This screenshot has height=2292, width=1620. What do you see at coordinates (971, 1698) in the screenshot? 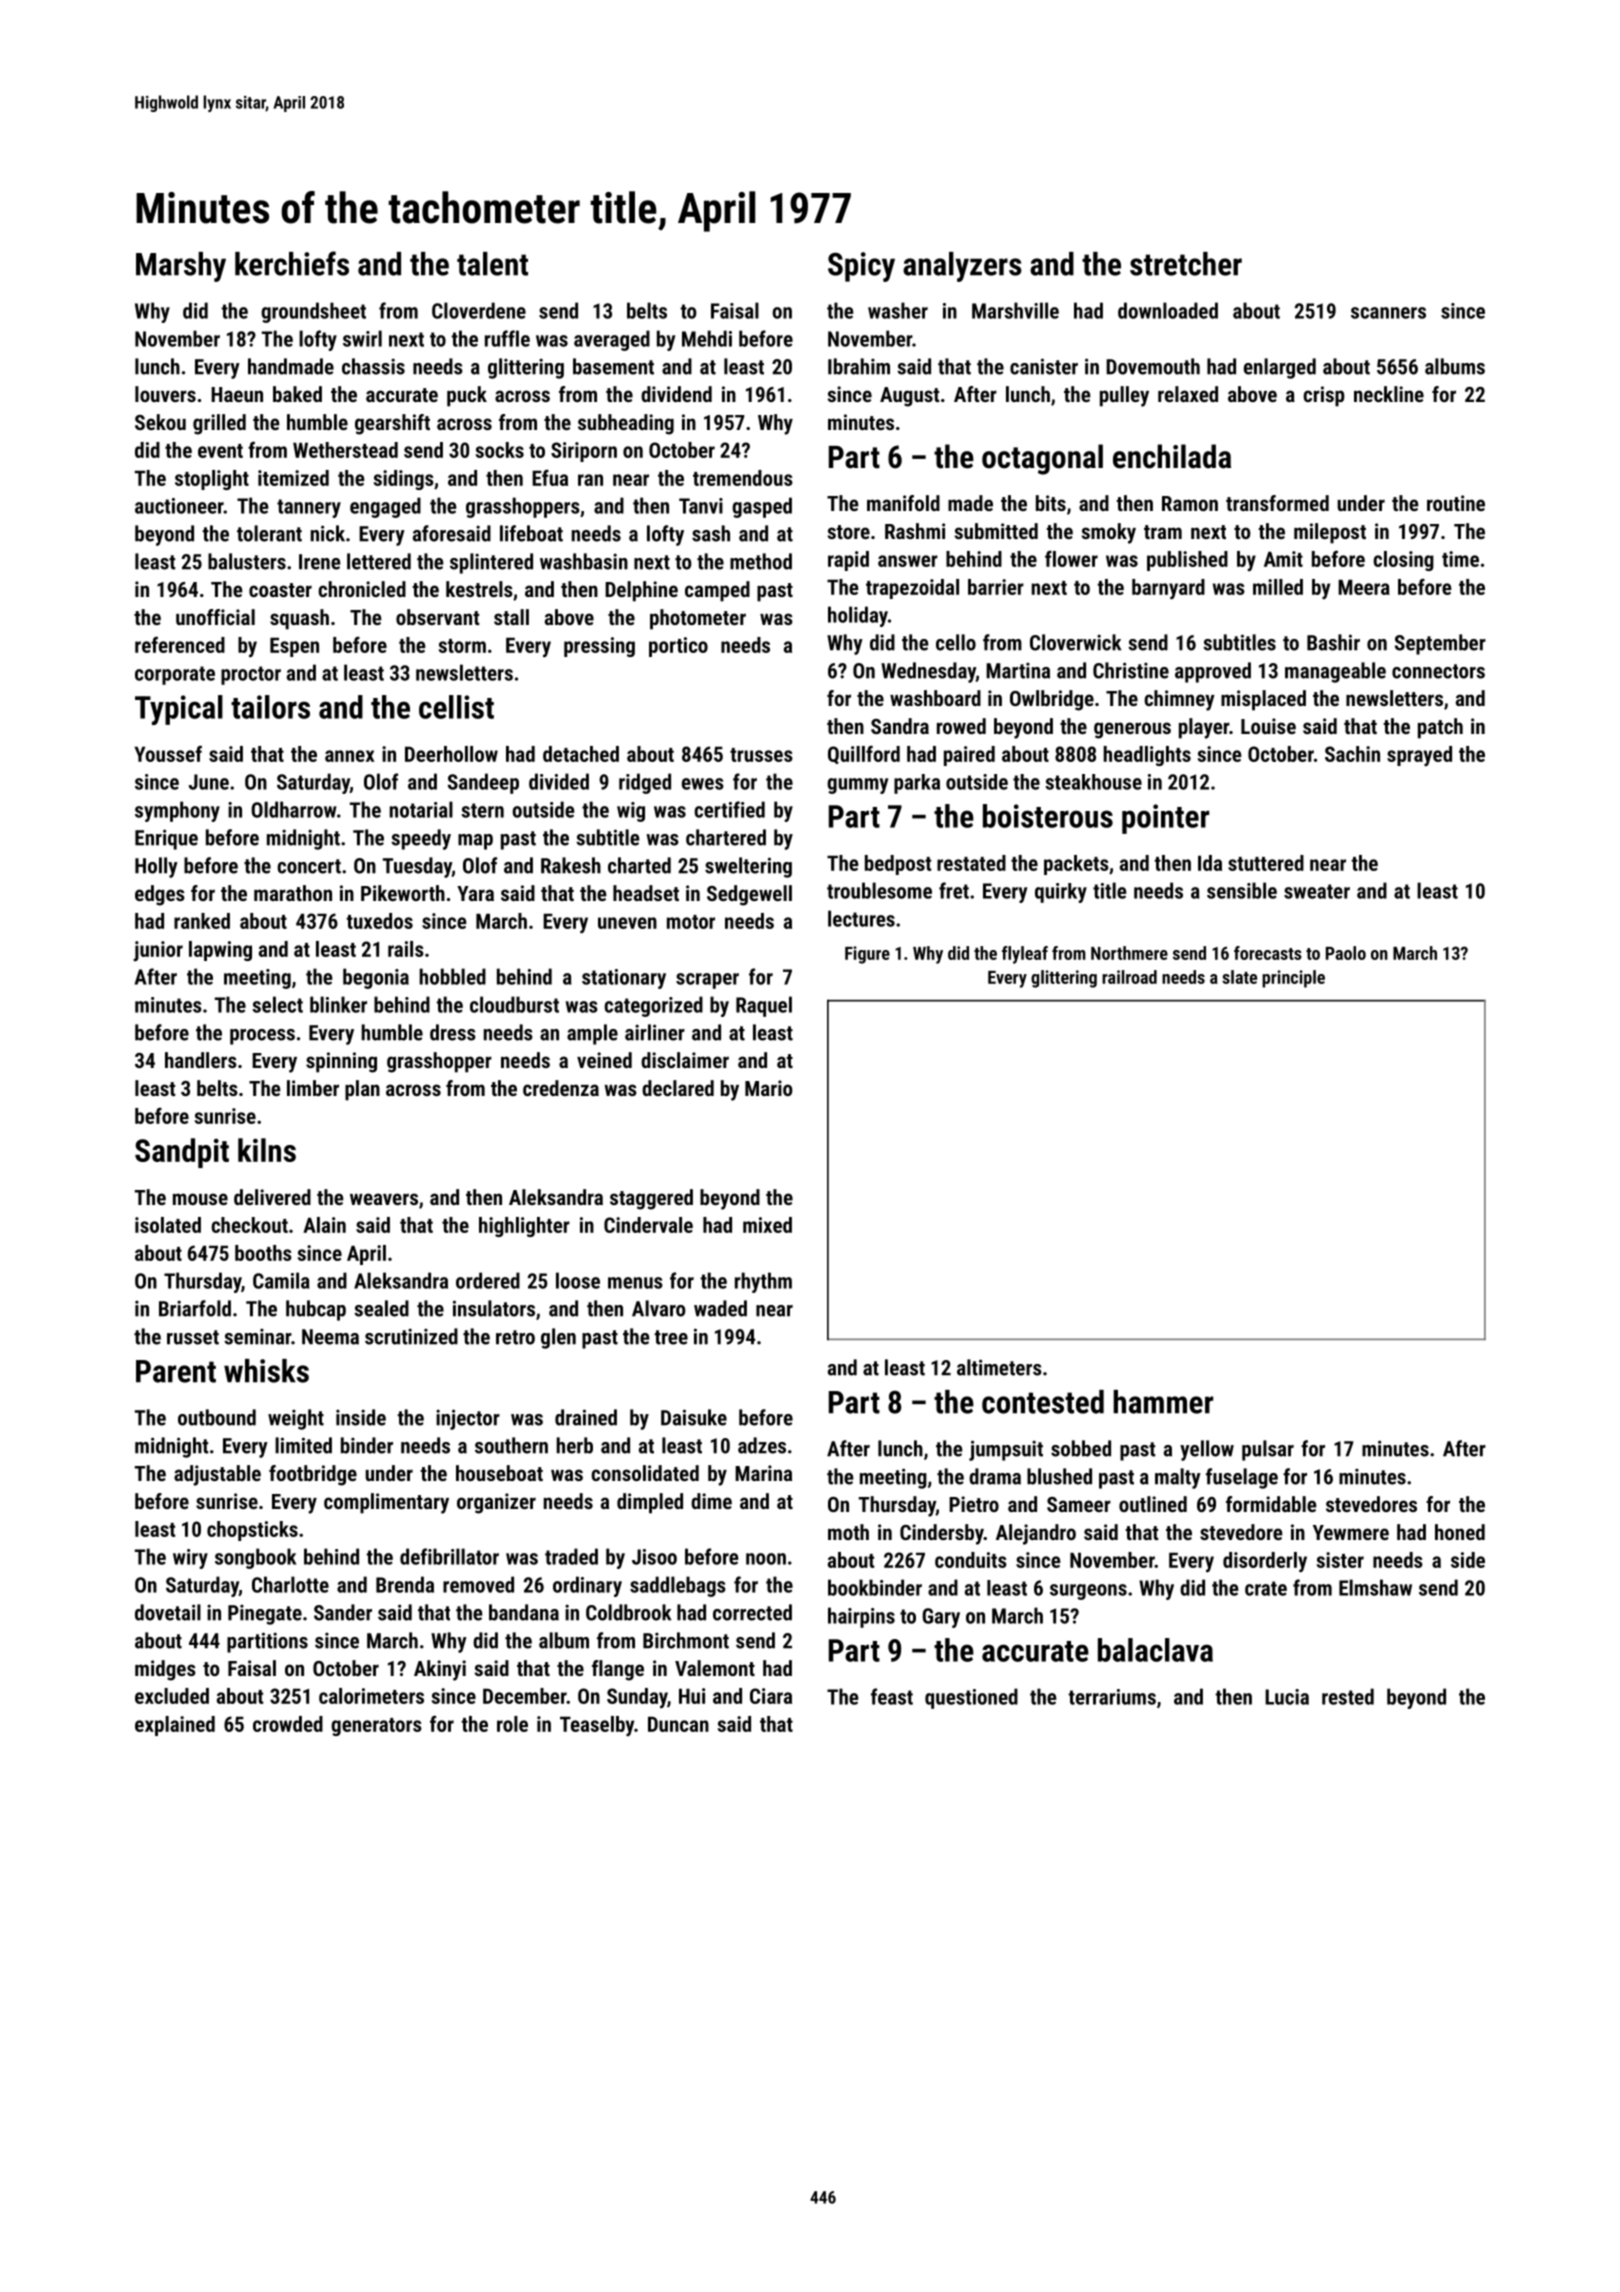
I see `questioned` at bounding box center [971, 1698].
